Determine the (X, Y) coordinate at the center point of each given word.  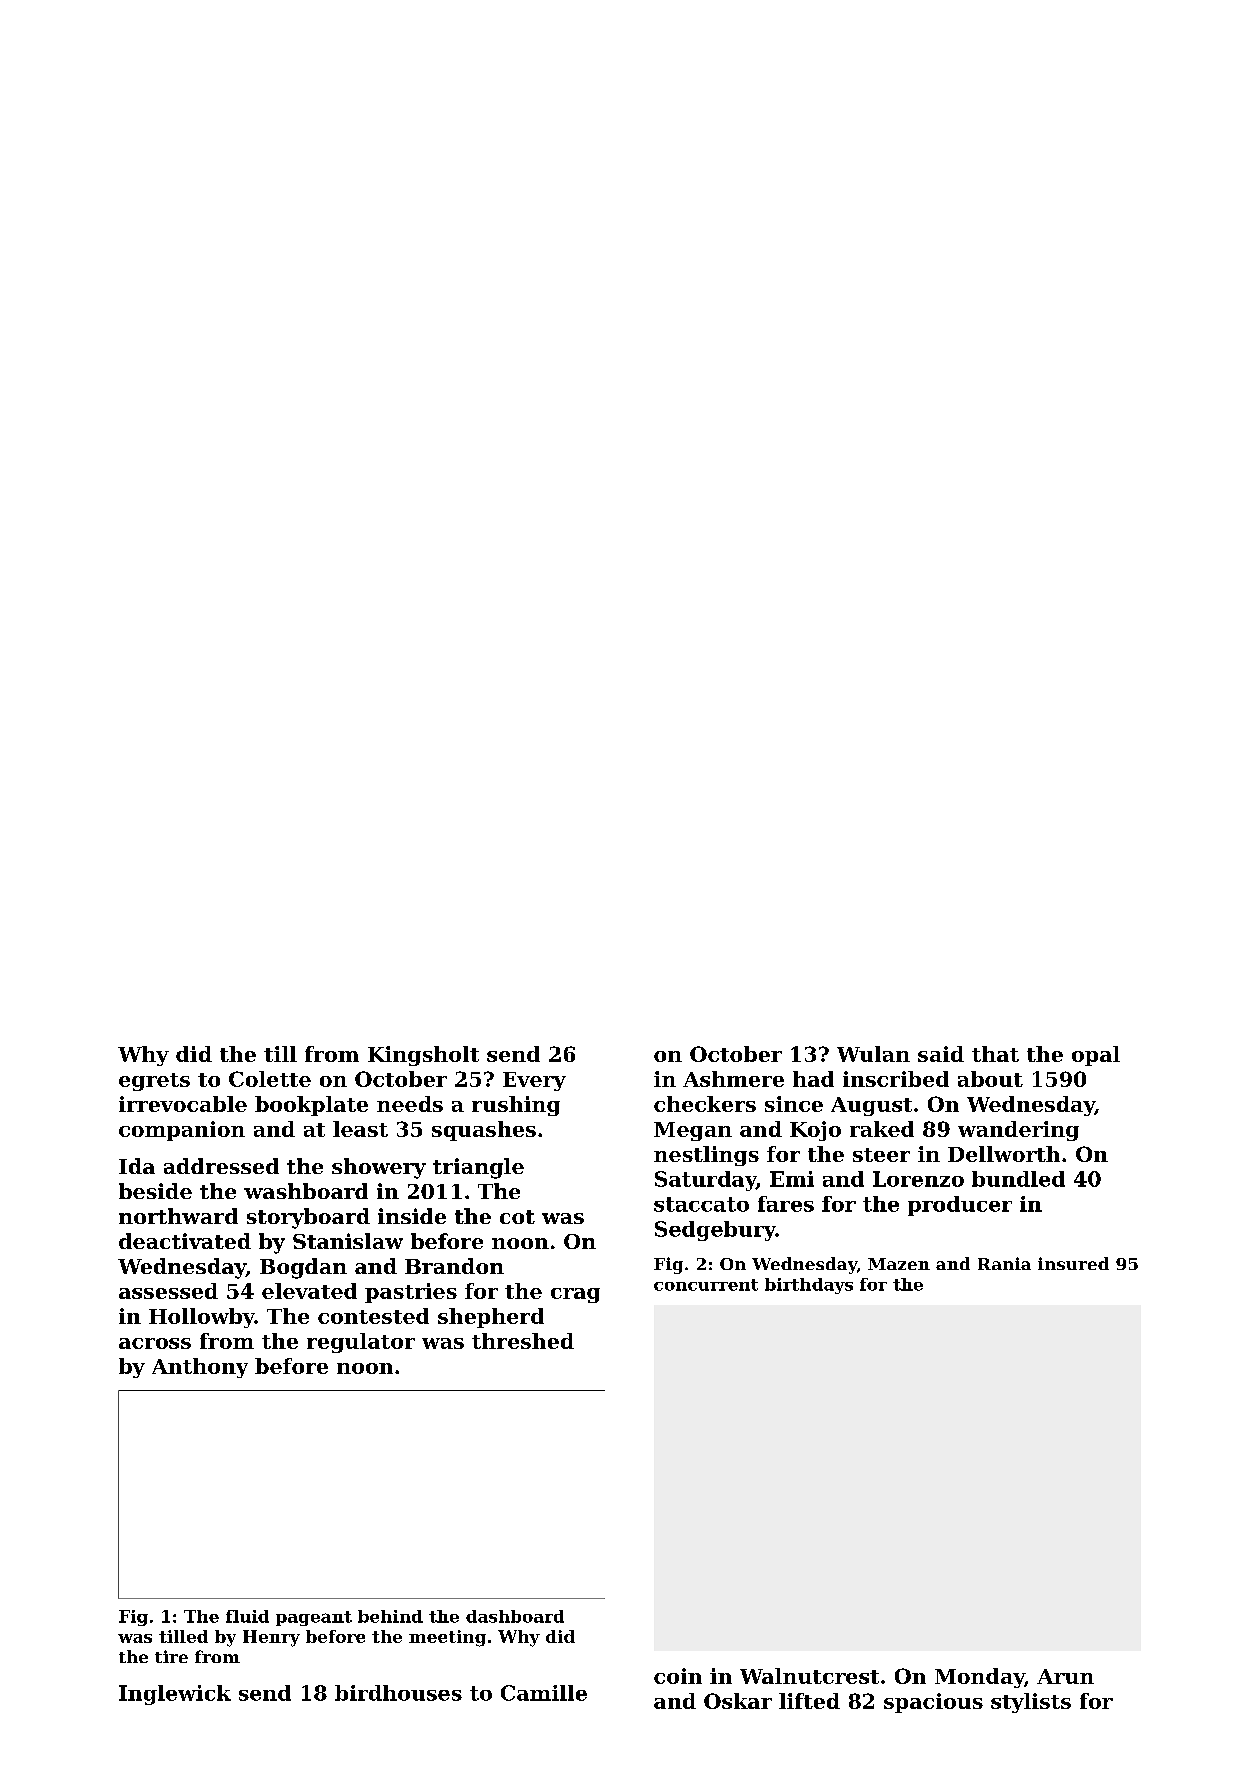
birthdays (809, 1286)
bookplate (311, 1106)
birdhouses (398, 1693)
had (813, 1079)
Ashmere (733, 1079)
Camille (544, 1693)
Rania (1004, 1263)
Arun (1065, 1676)
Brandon (454, 1266)
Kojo (815, 1131)
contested (373, 1316)
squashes (484, 1131)
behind (390, 1616)
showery (379, 1168)
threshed (523, 1341)
